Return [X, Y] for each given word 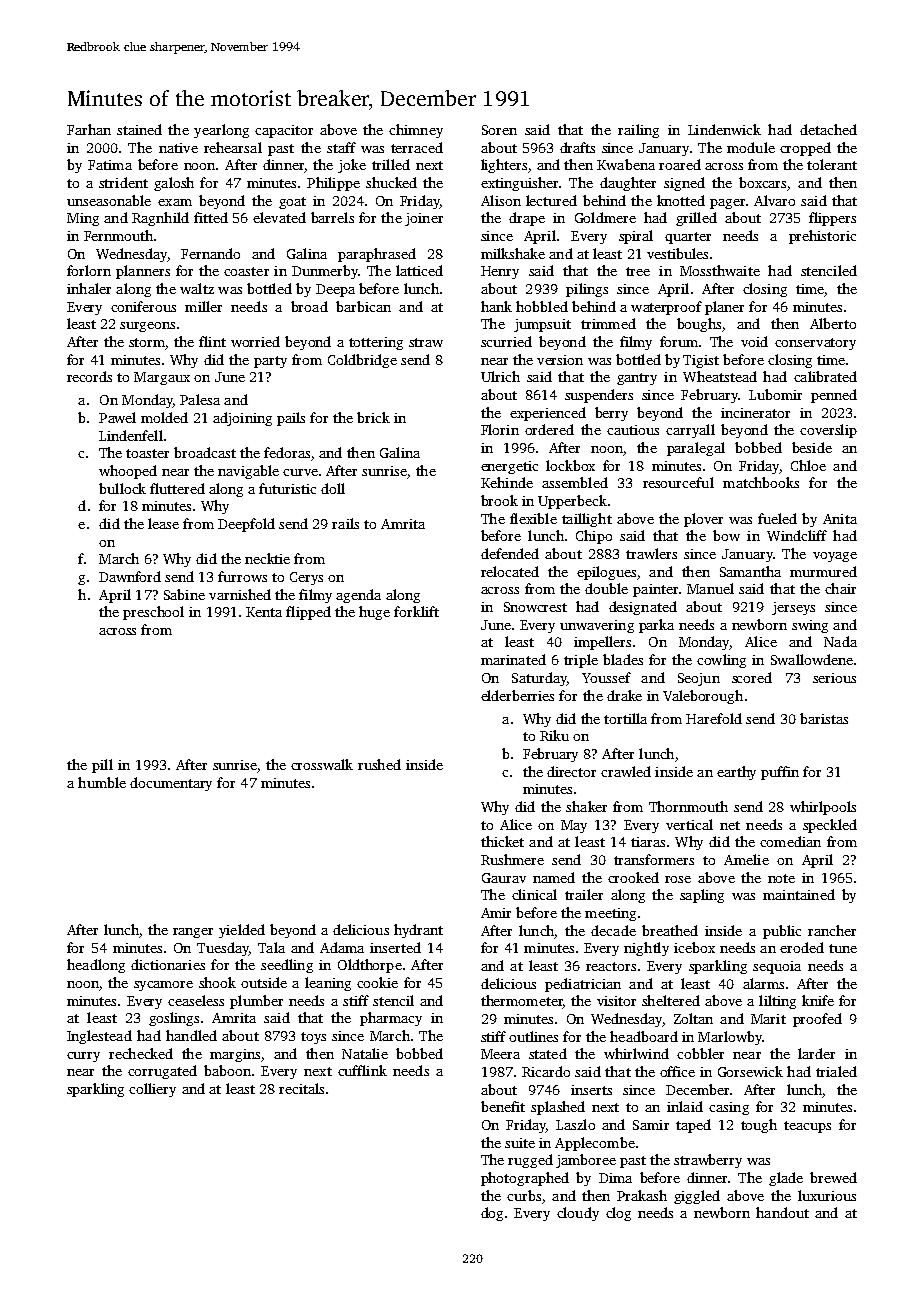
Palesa [200, 399]
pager [727, 204]
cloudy [578, 1214]
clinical [534, 894]
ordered [549, 429]
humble [102, 782]
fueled [777, 518]
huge [374, 613]
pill [102, 766]
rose [678, 879]
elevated [279, 217]
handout [782, 1212]
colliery [152, 1090]
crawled [626, 771]
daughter [628, 184]
